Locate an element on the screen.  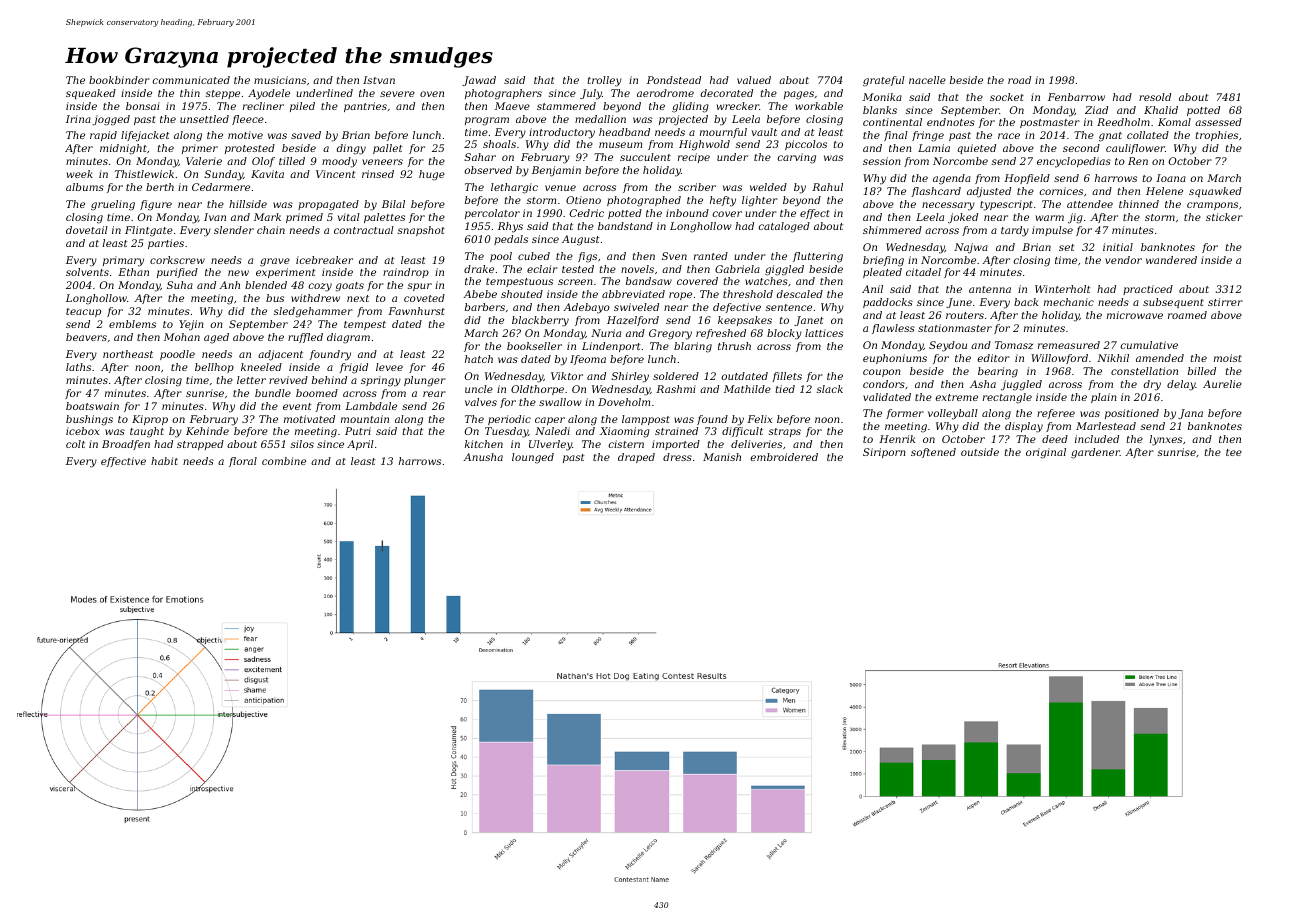
Kehinde is located at coordinates (207, 431).
